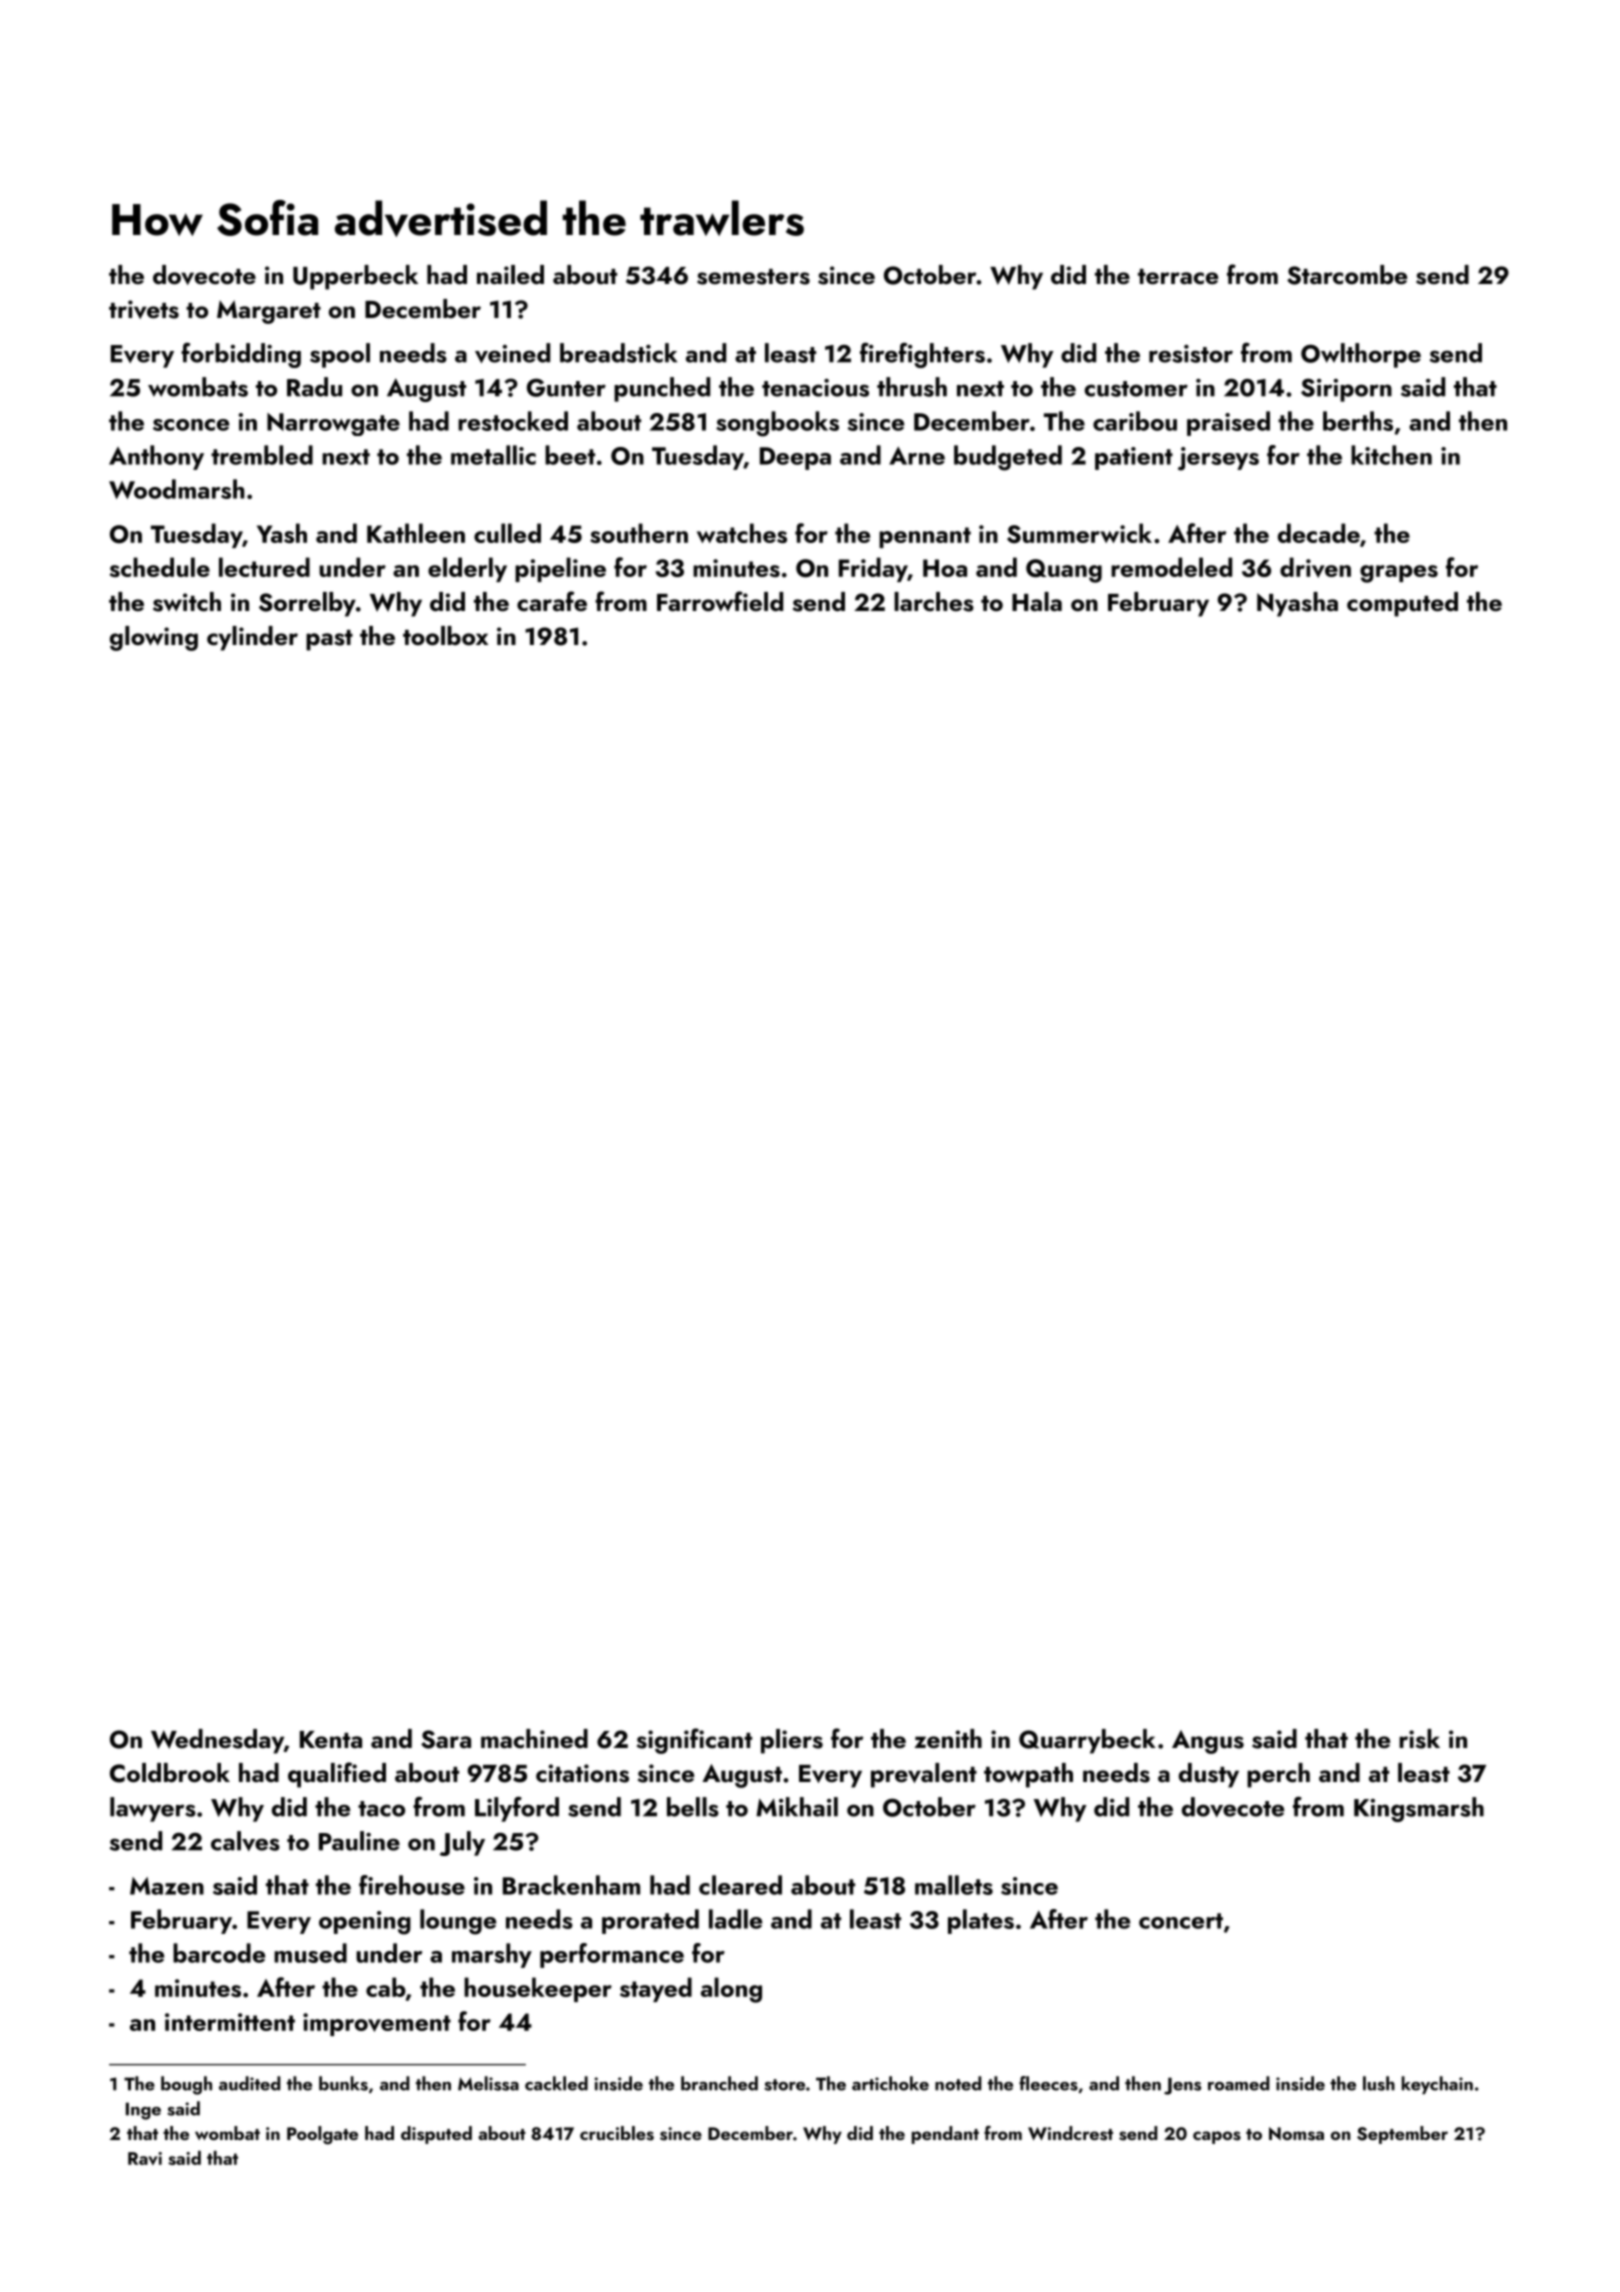  I want to click on Farrowfield, so click(720, 601).
